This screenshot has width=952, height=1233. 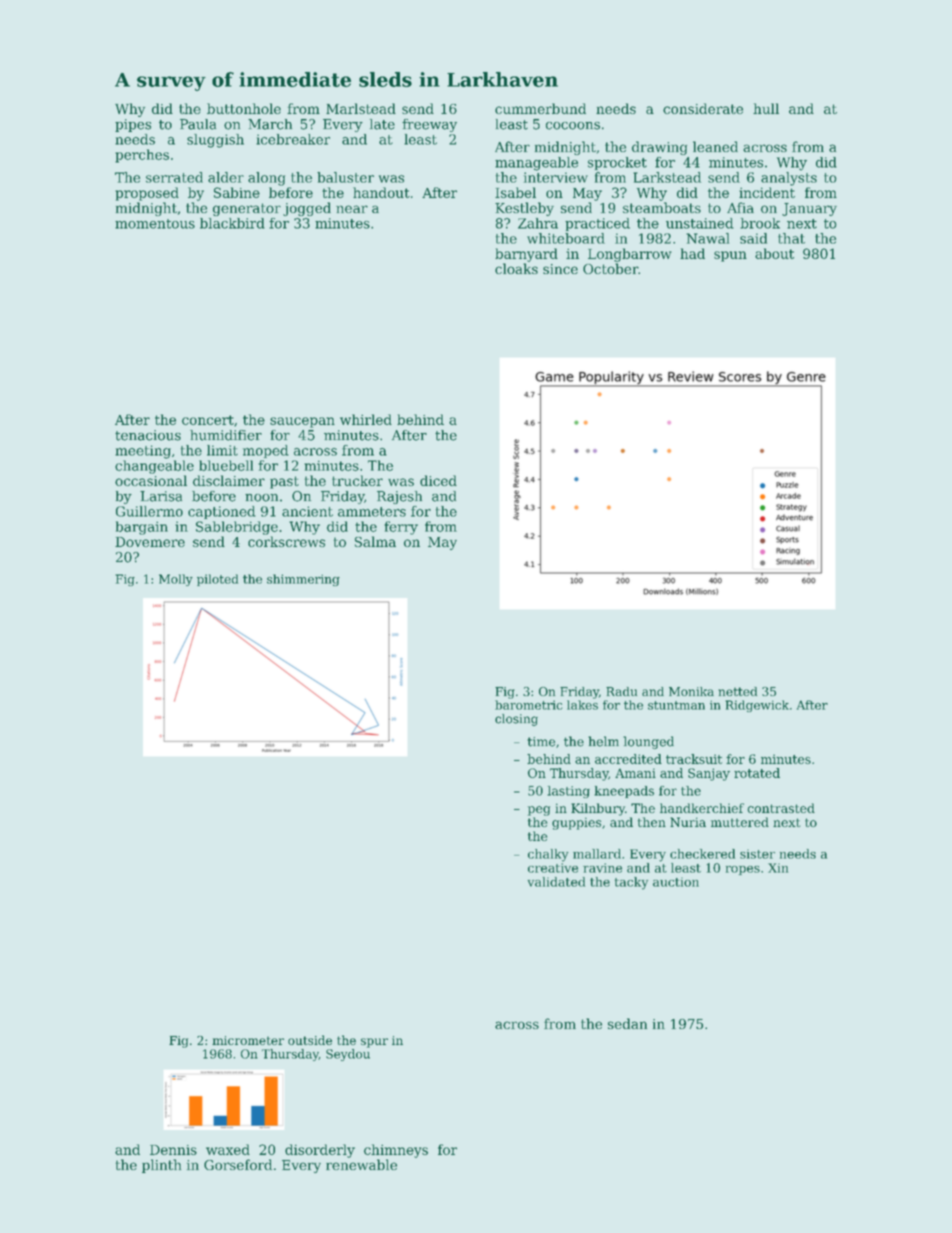 I want to click on diced, so click(x=438, y=480).
